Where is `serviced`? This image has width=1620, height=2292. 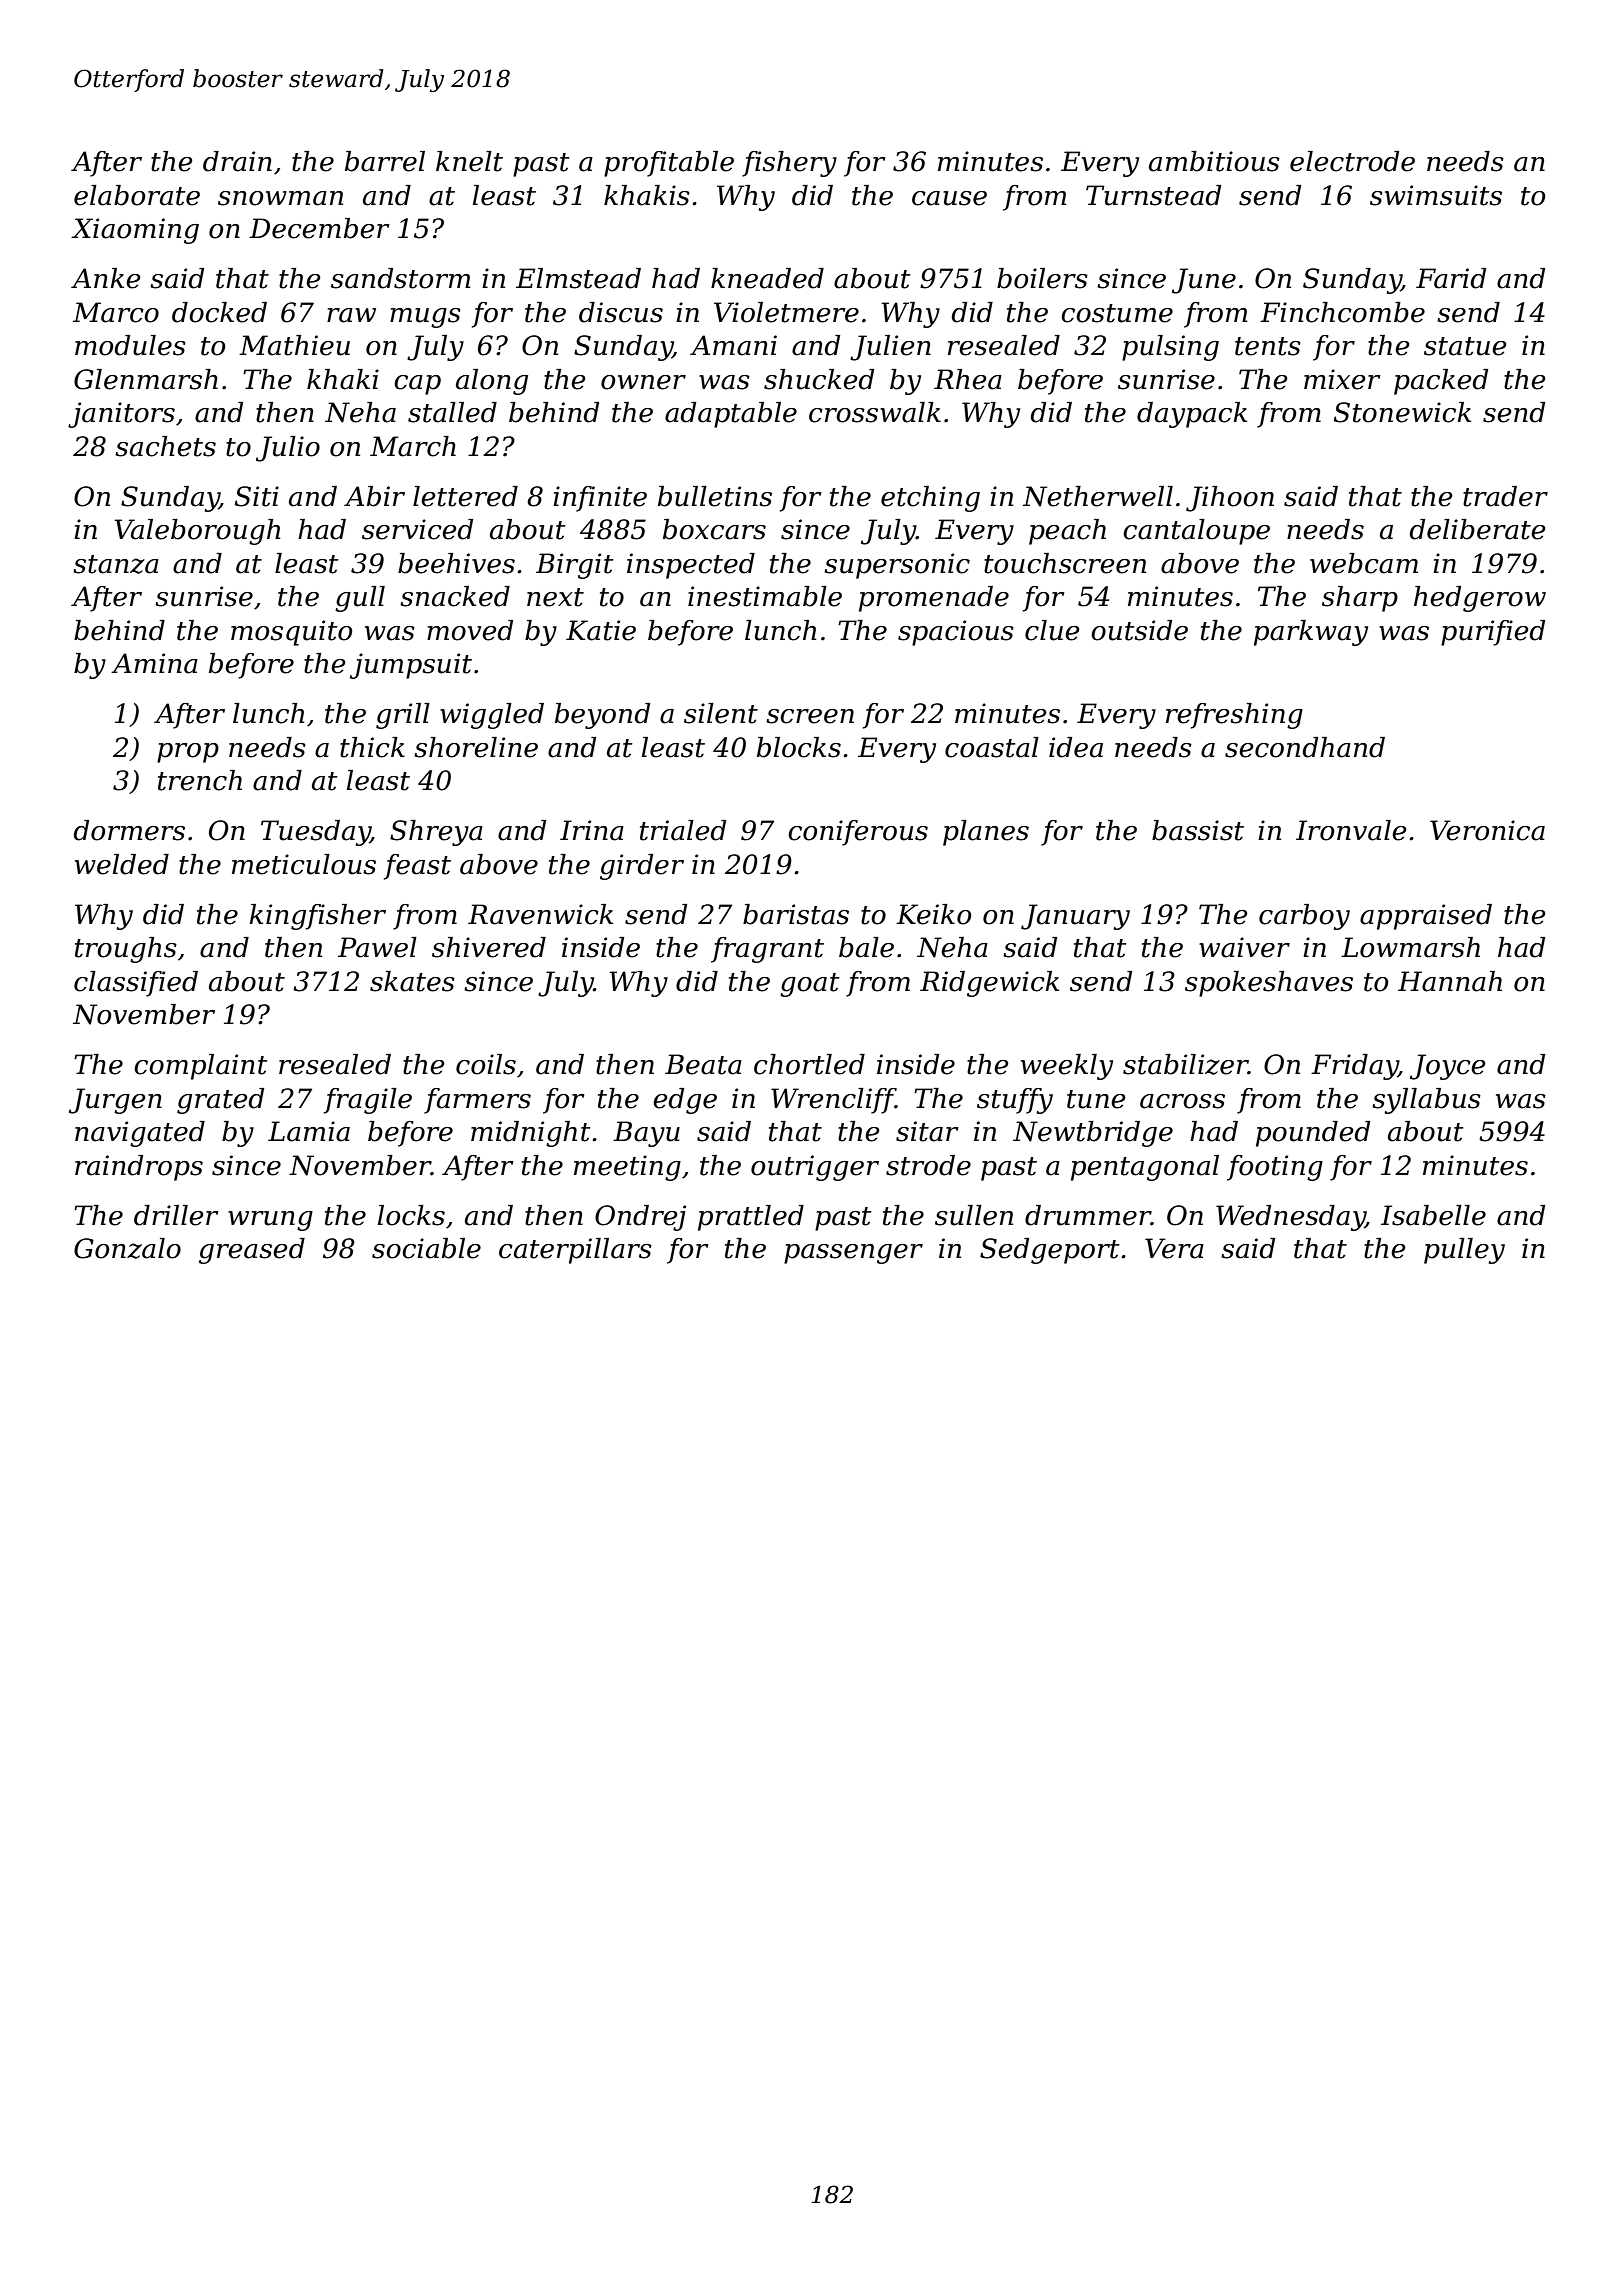 serviced is located at coordinates (417, 529).
